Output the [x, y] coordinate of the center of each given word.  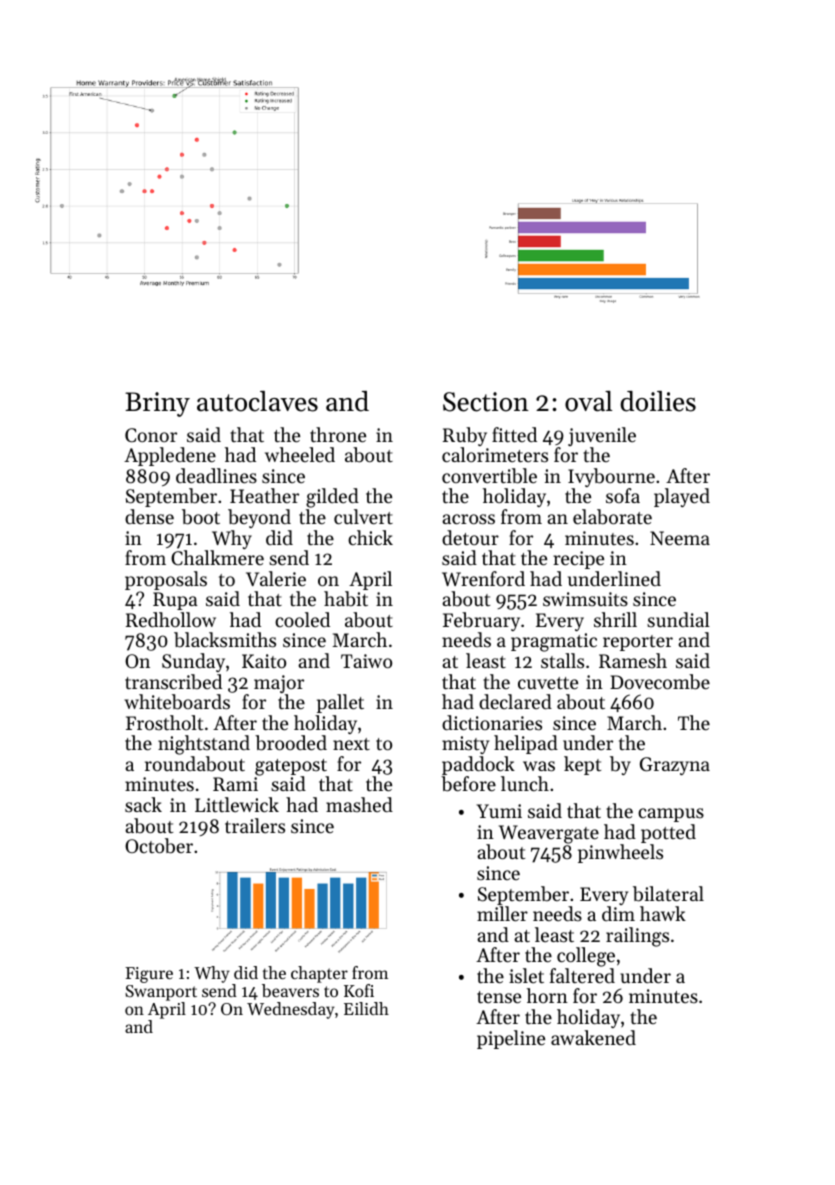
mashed [359, 804]
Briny [157, 404]
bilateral [668, 894]
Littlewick [237, 804]
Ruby [465, 436]
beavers [290, 990]
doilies [658, 401]
